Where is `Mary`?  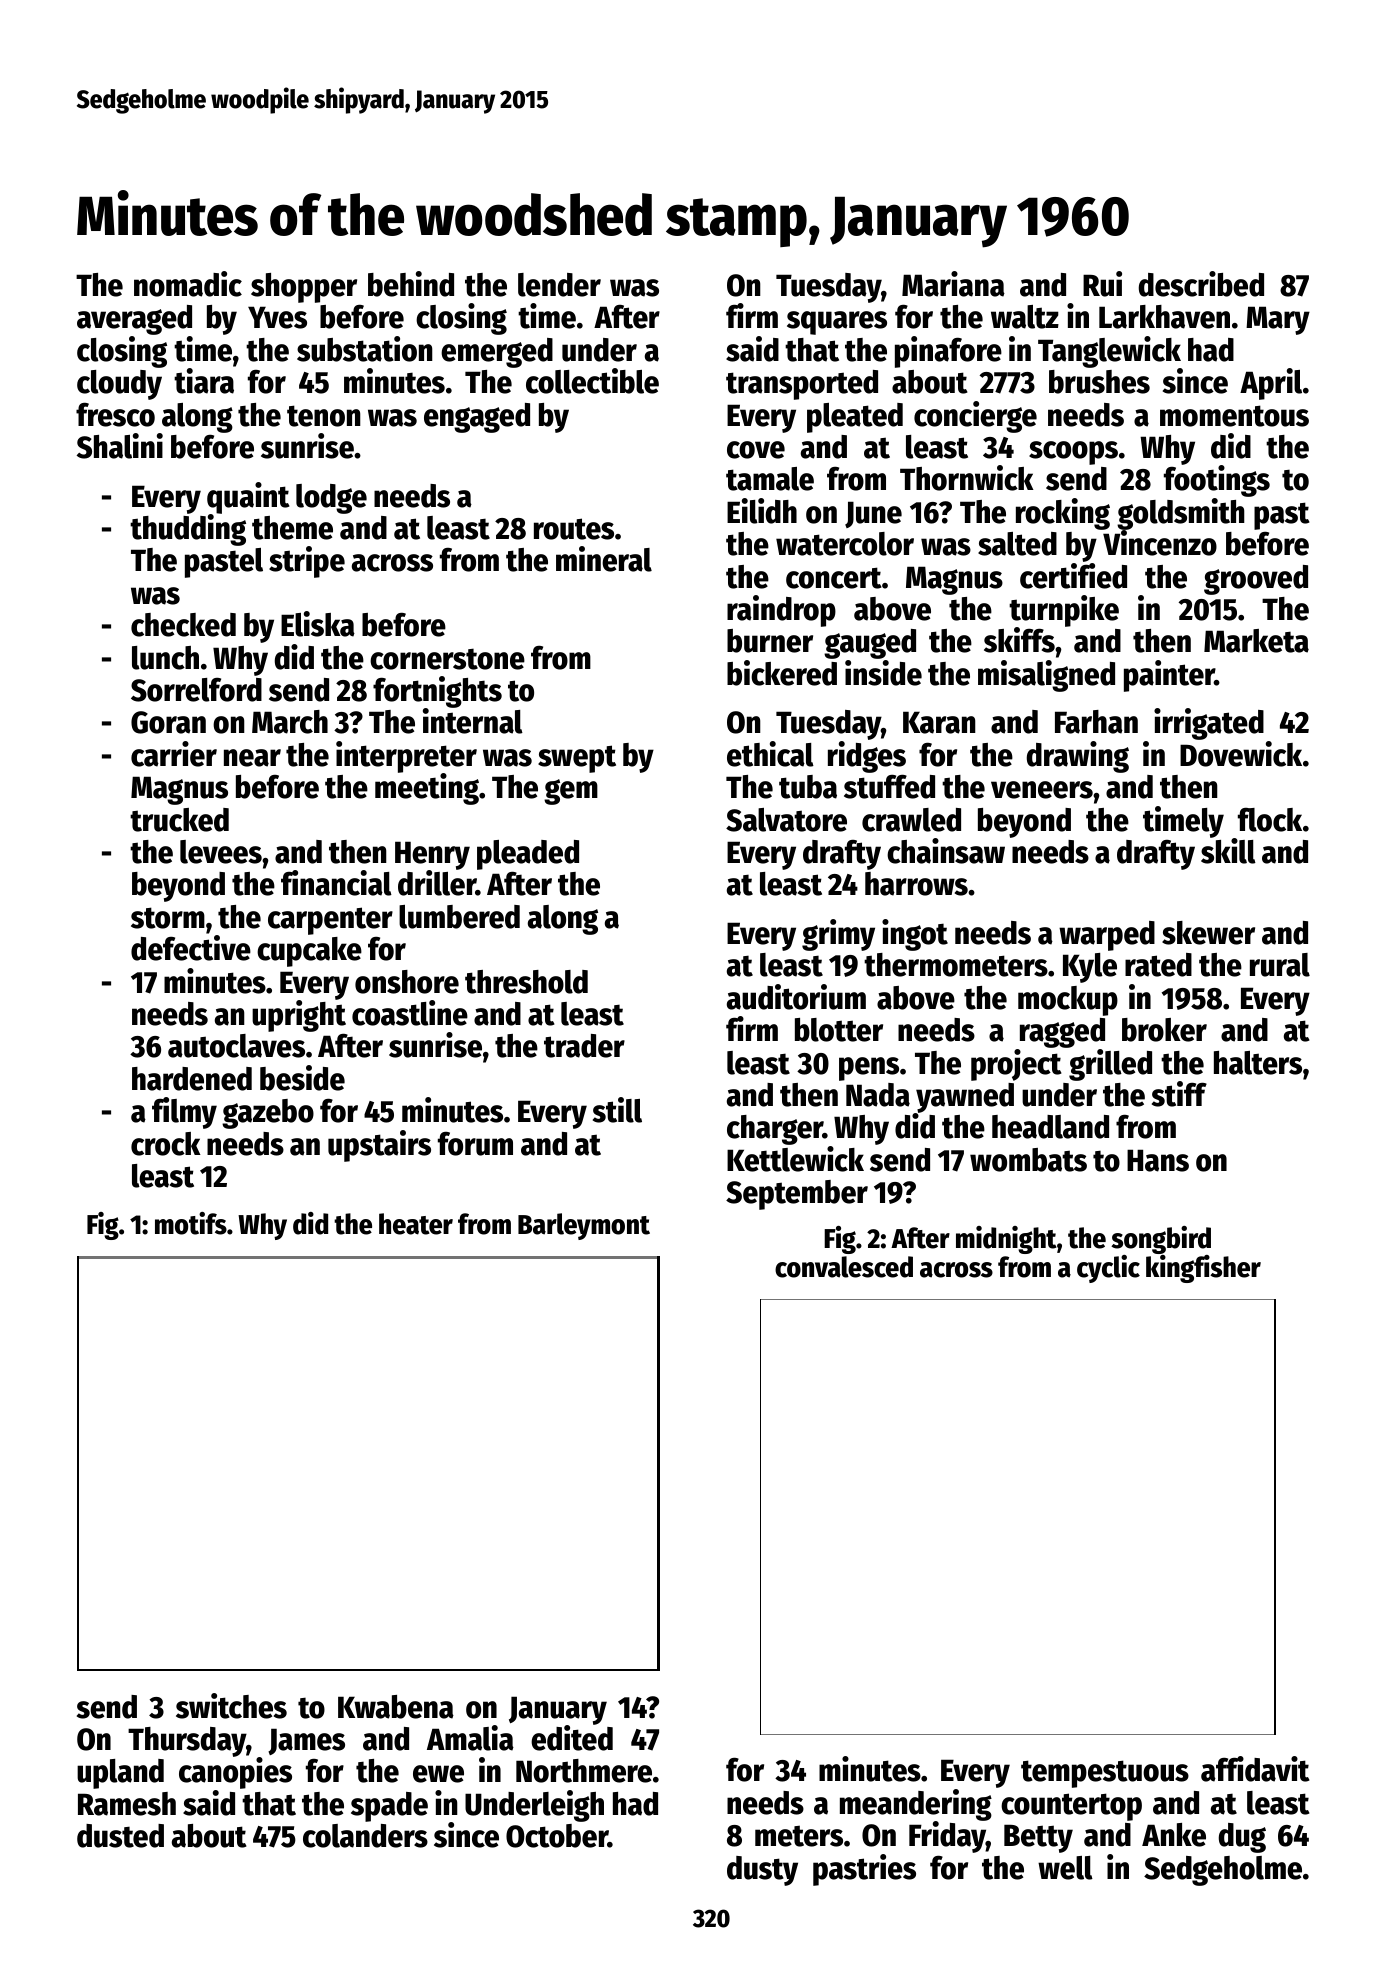 Mary is located at coordinates (1278, 320).
